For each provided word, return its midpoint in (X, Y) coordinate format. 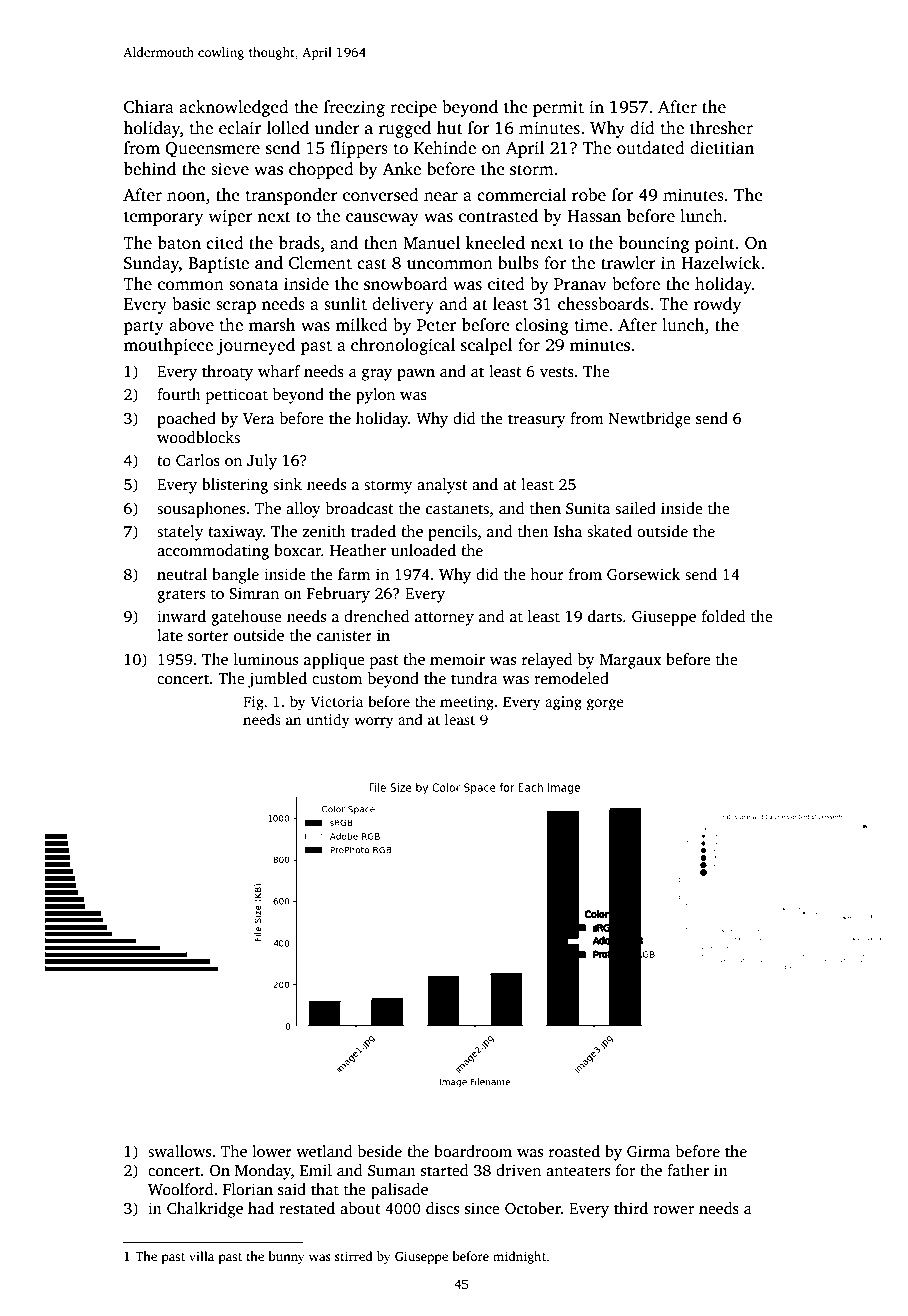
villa (201, 1256)
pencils (452, 533)
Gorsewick (643, 574)
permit (558, 108)
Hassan (594, 216)
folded (723, 616)
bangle (235, 576)
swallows (179, 1151)
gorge (605, 705)
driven (518, 1170)
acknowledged (234, 108)
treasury (537, 421)
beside (380, 1151)
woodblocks (198, 437)
